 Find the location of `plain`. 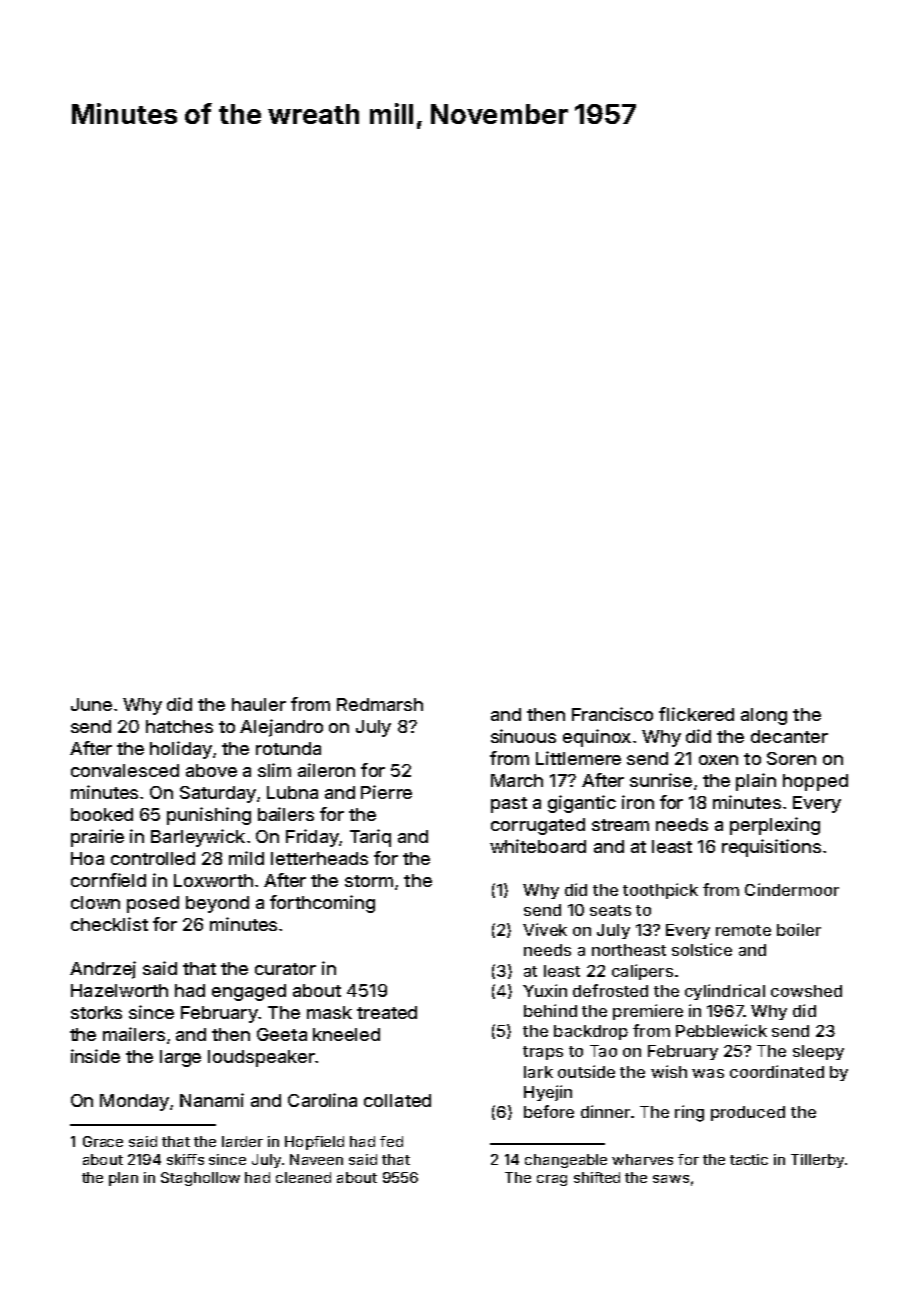

plain is located at coordinates (756, 782).
